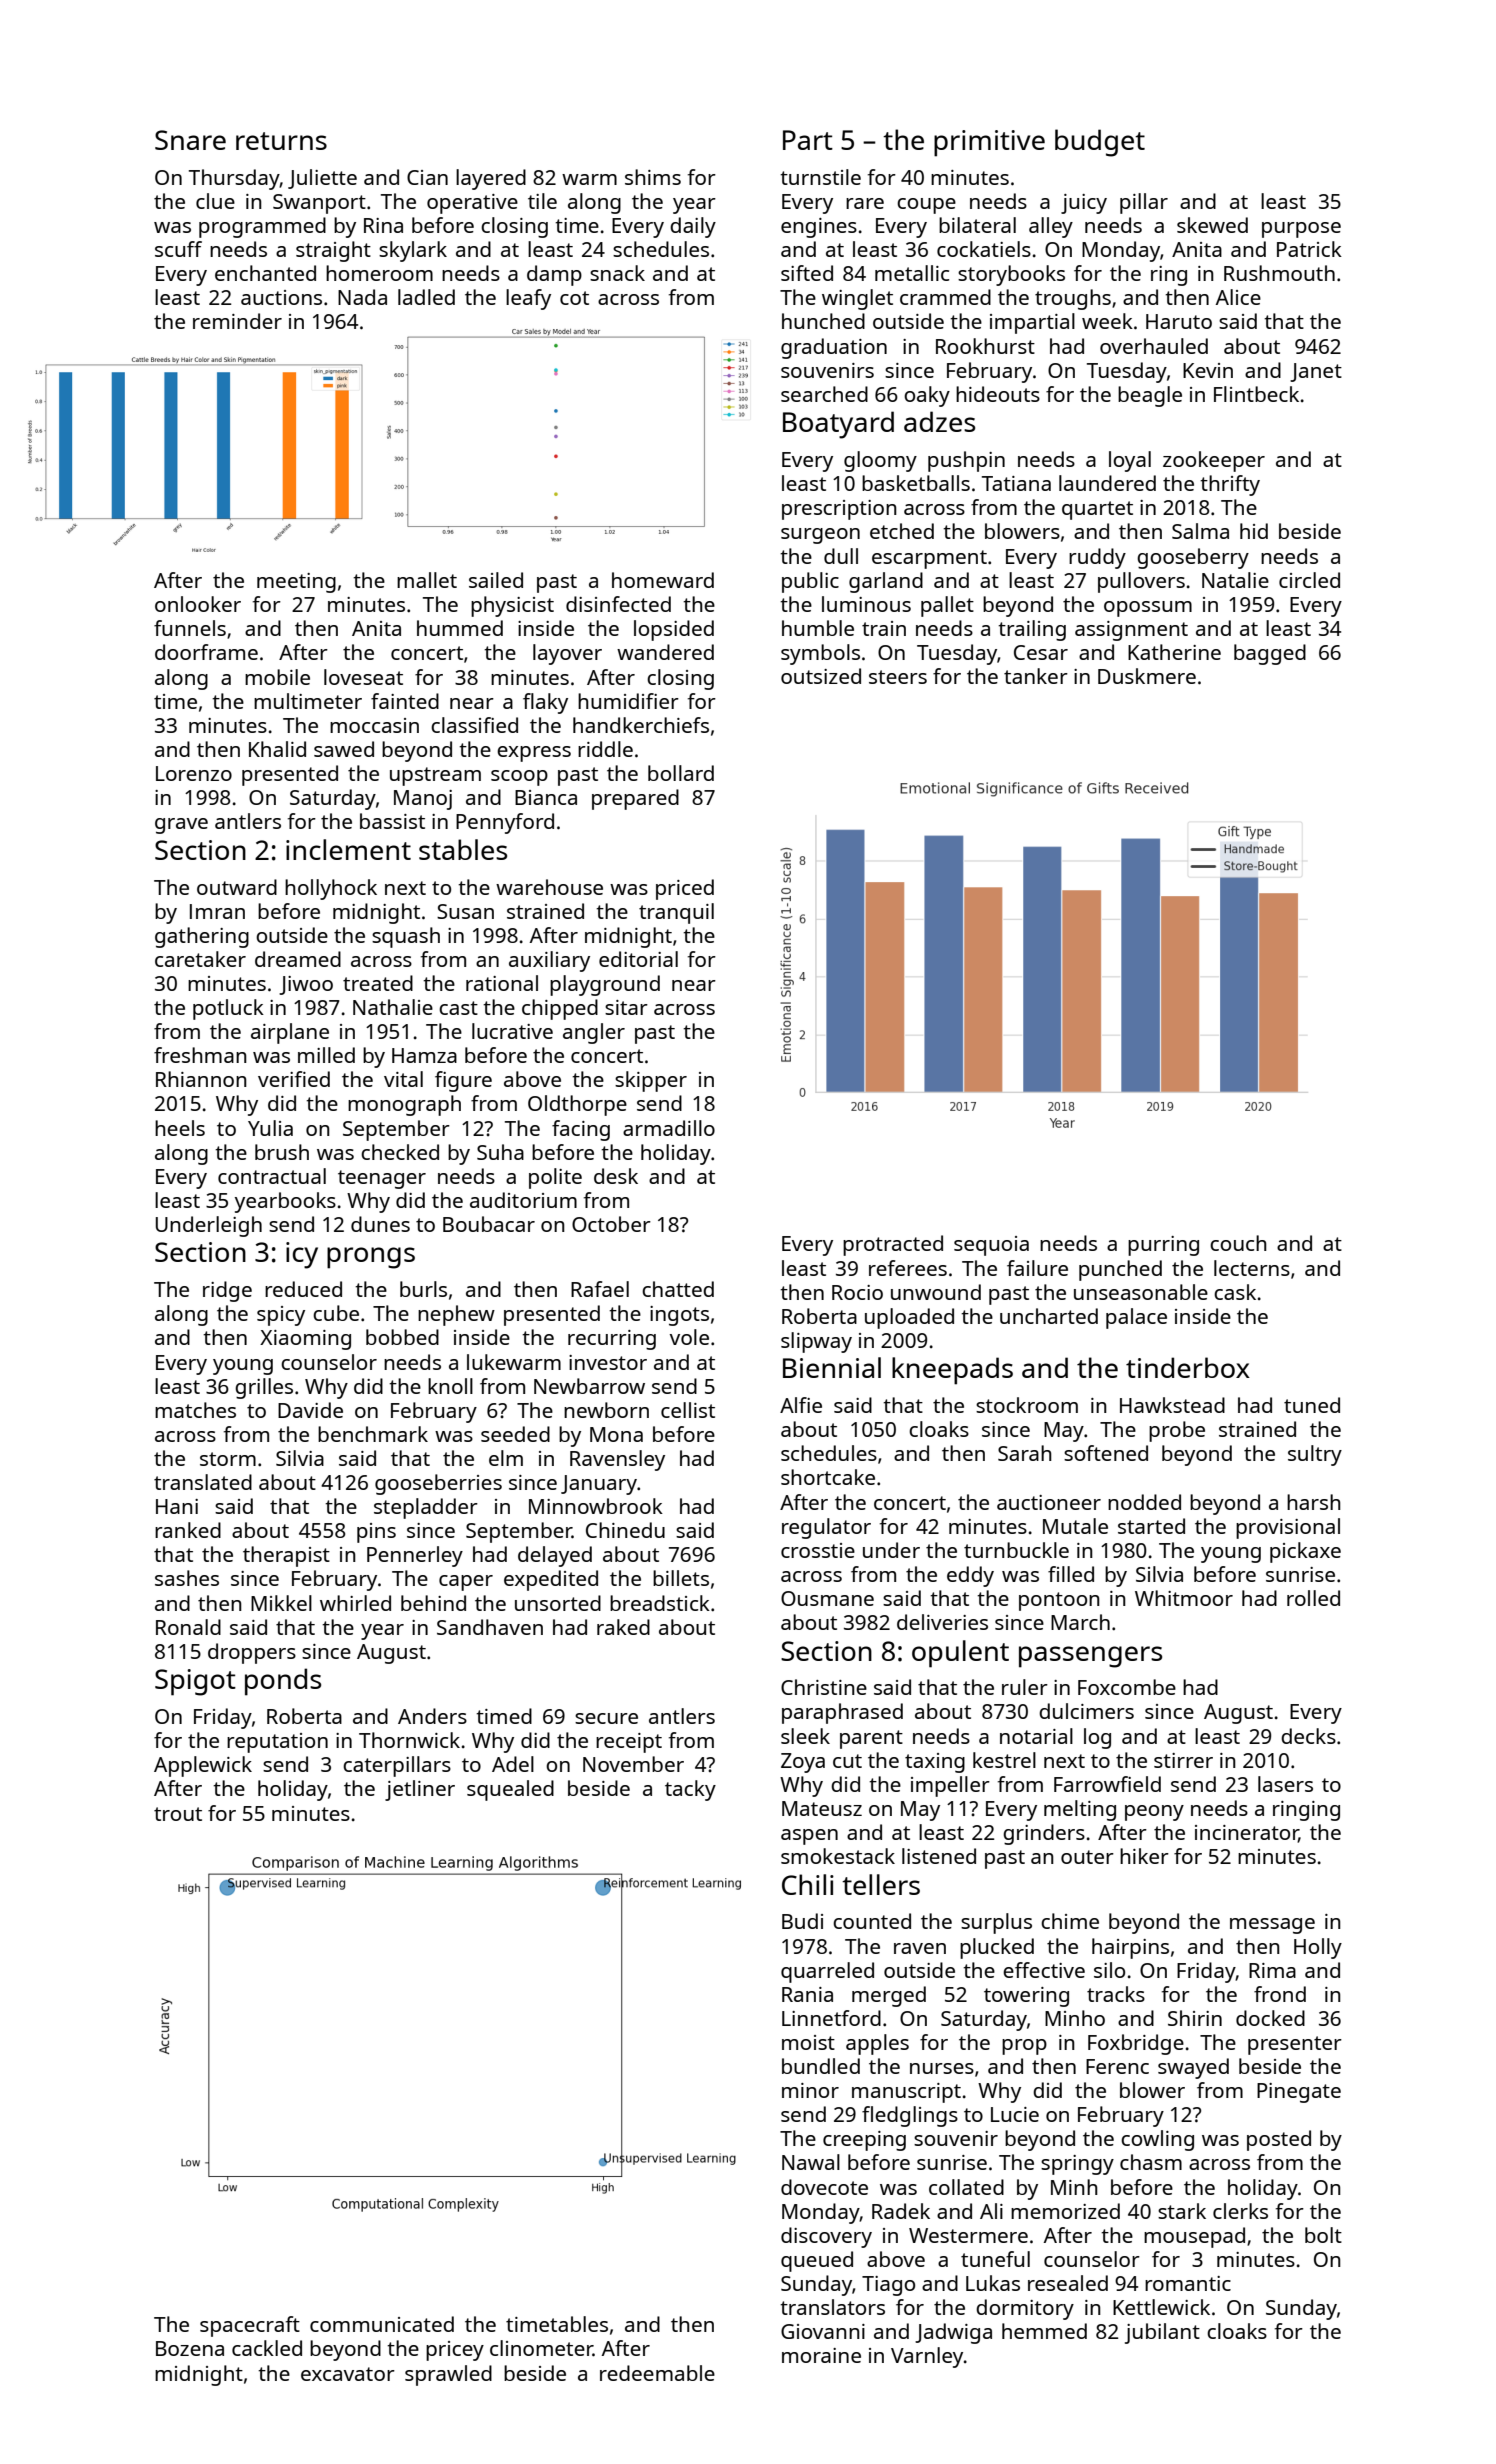 The image size is (1496, 2464). I want to click on uploaded, so click(909, 1318).
